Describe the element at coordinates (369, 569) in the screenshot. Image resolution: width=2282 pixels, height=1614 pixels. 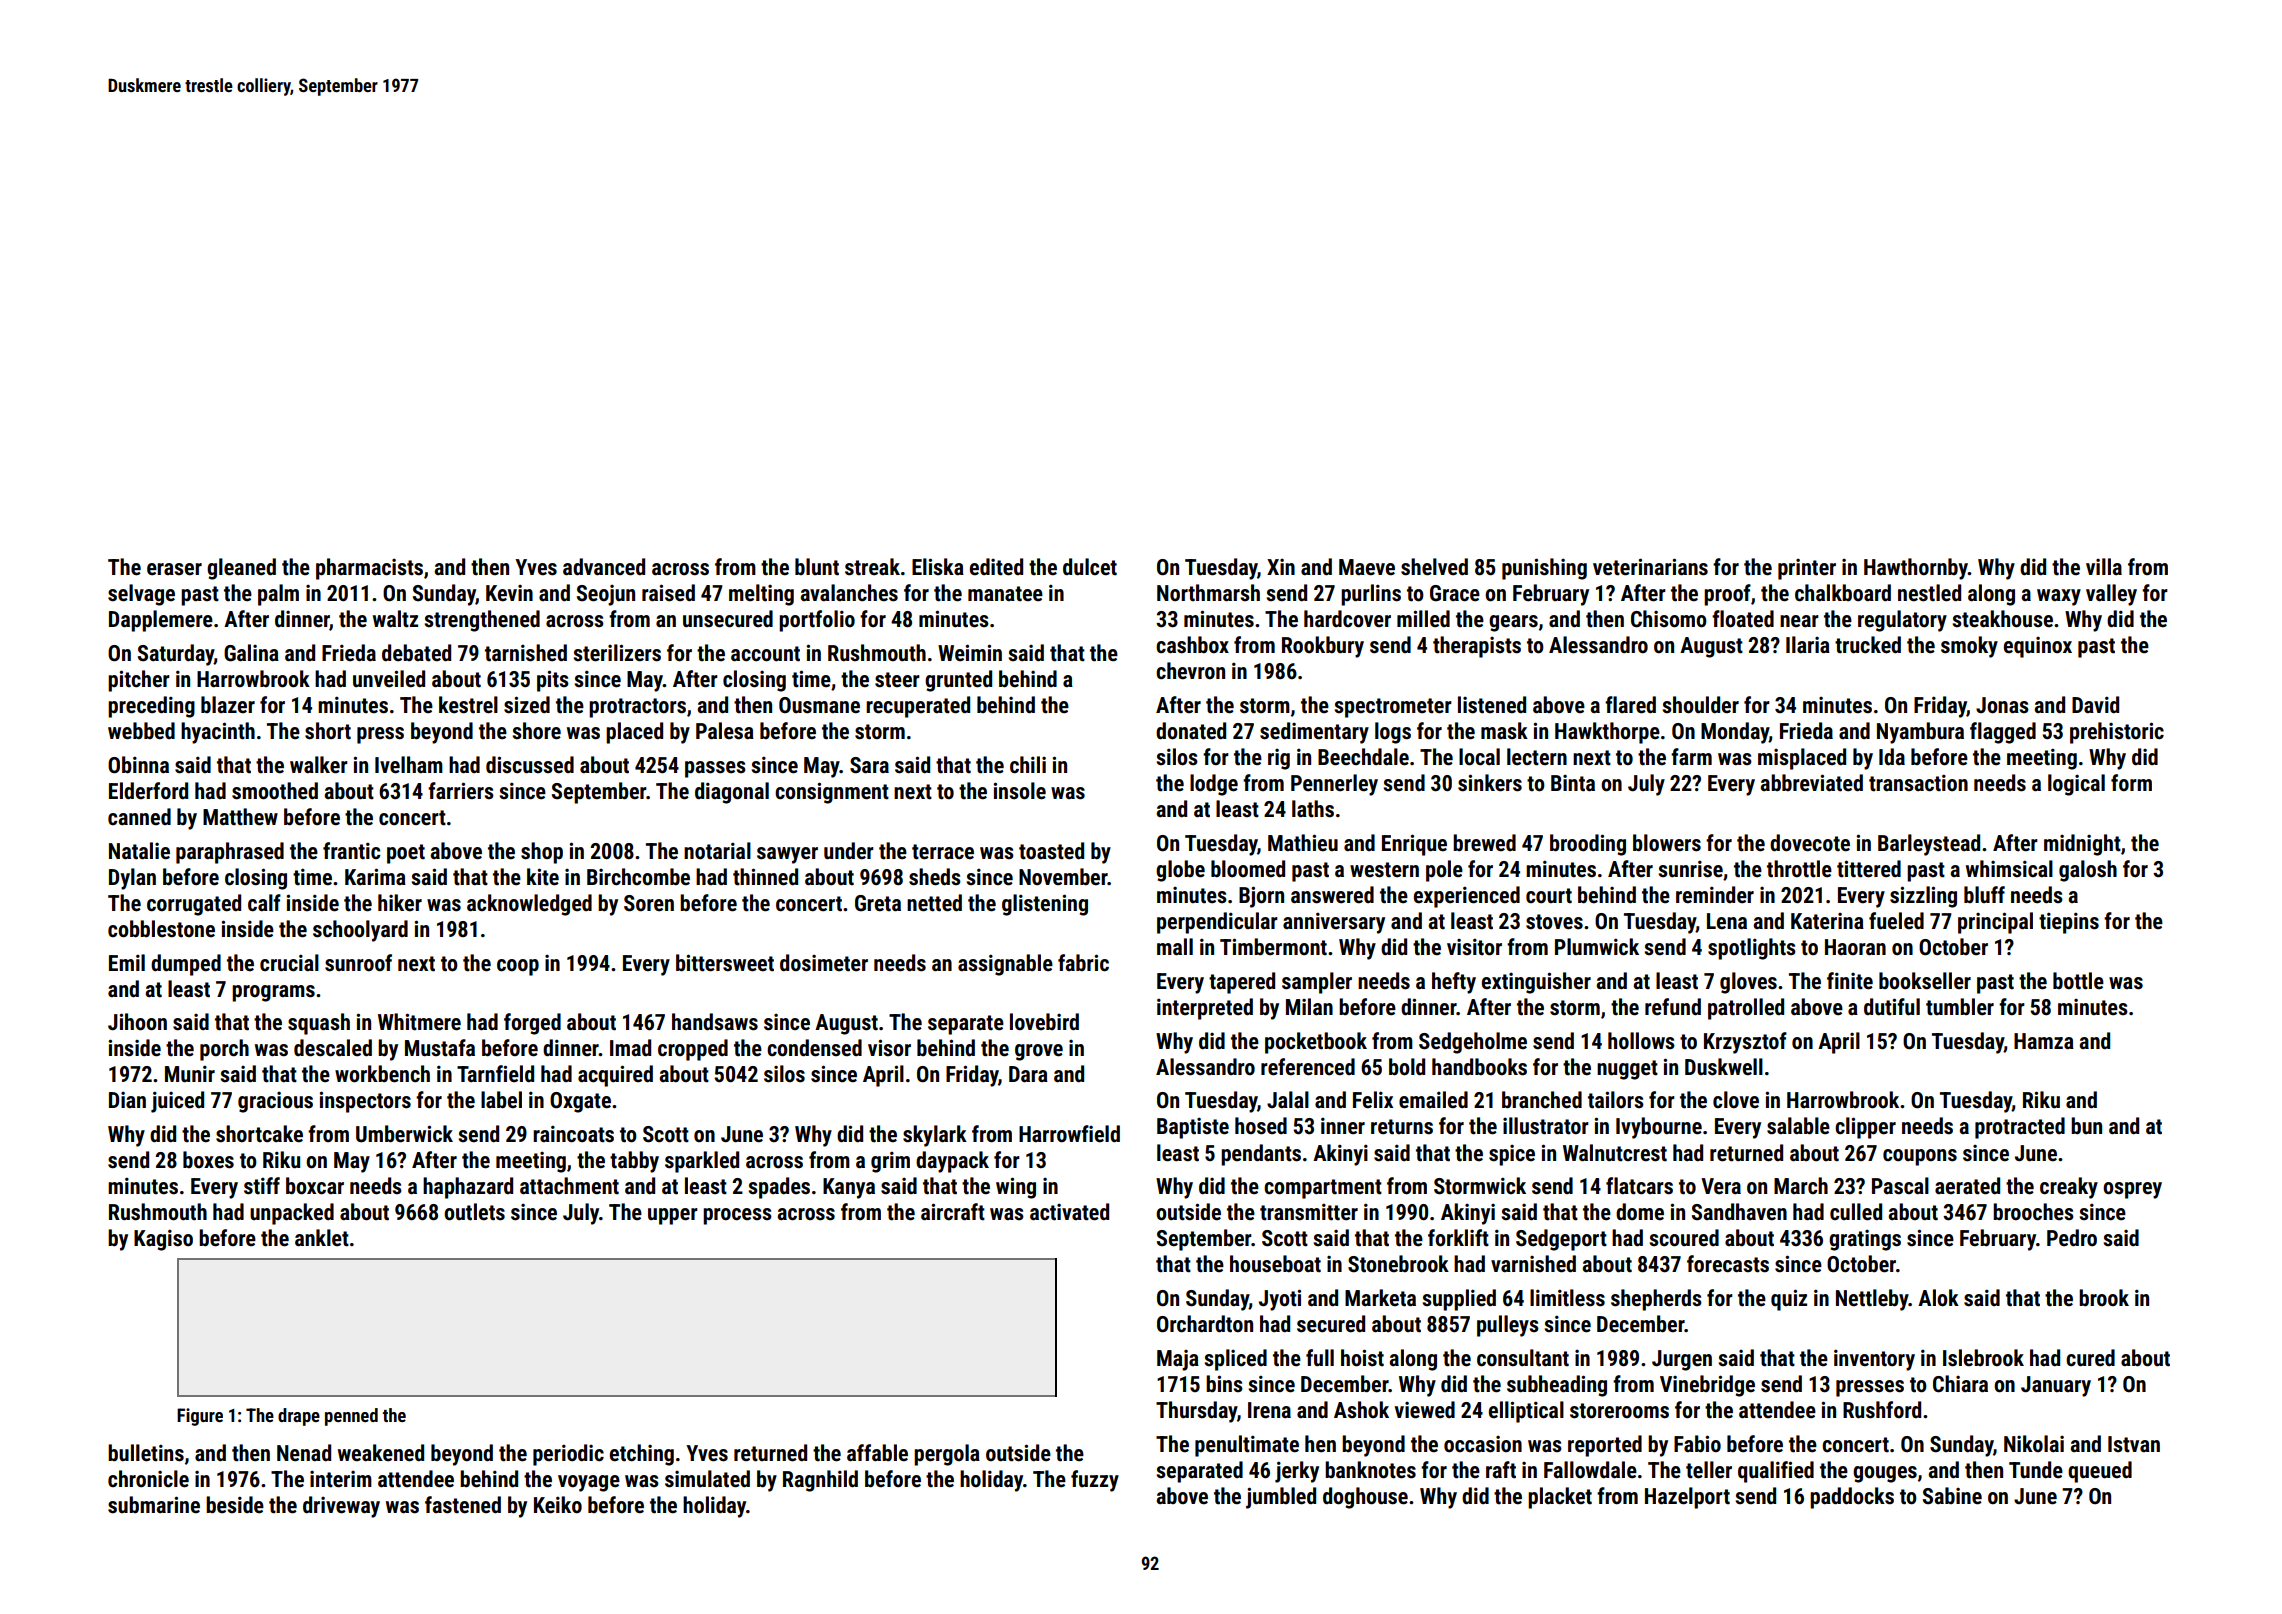
I see `pharmacists` at that location.
